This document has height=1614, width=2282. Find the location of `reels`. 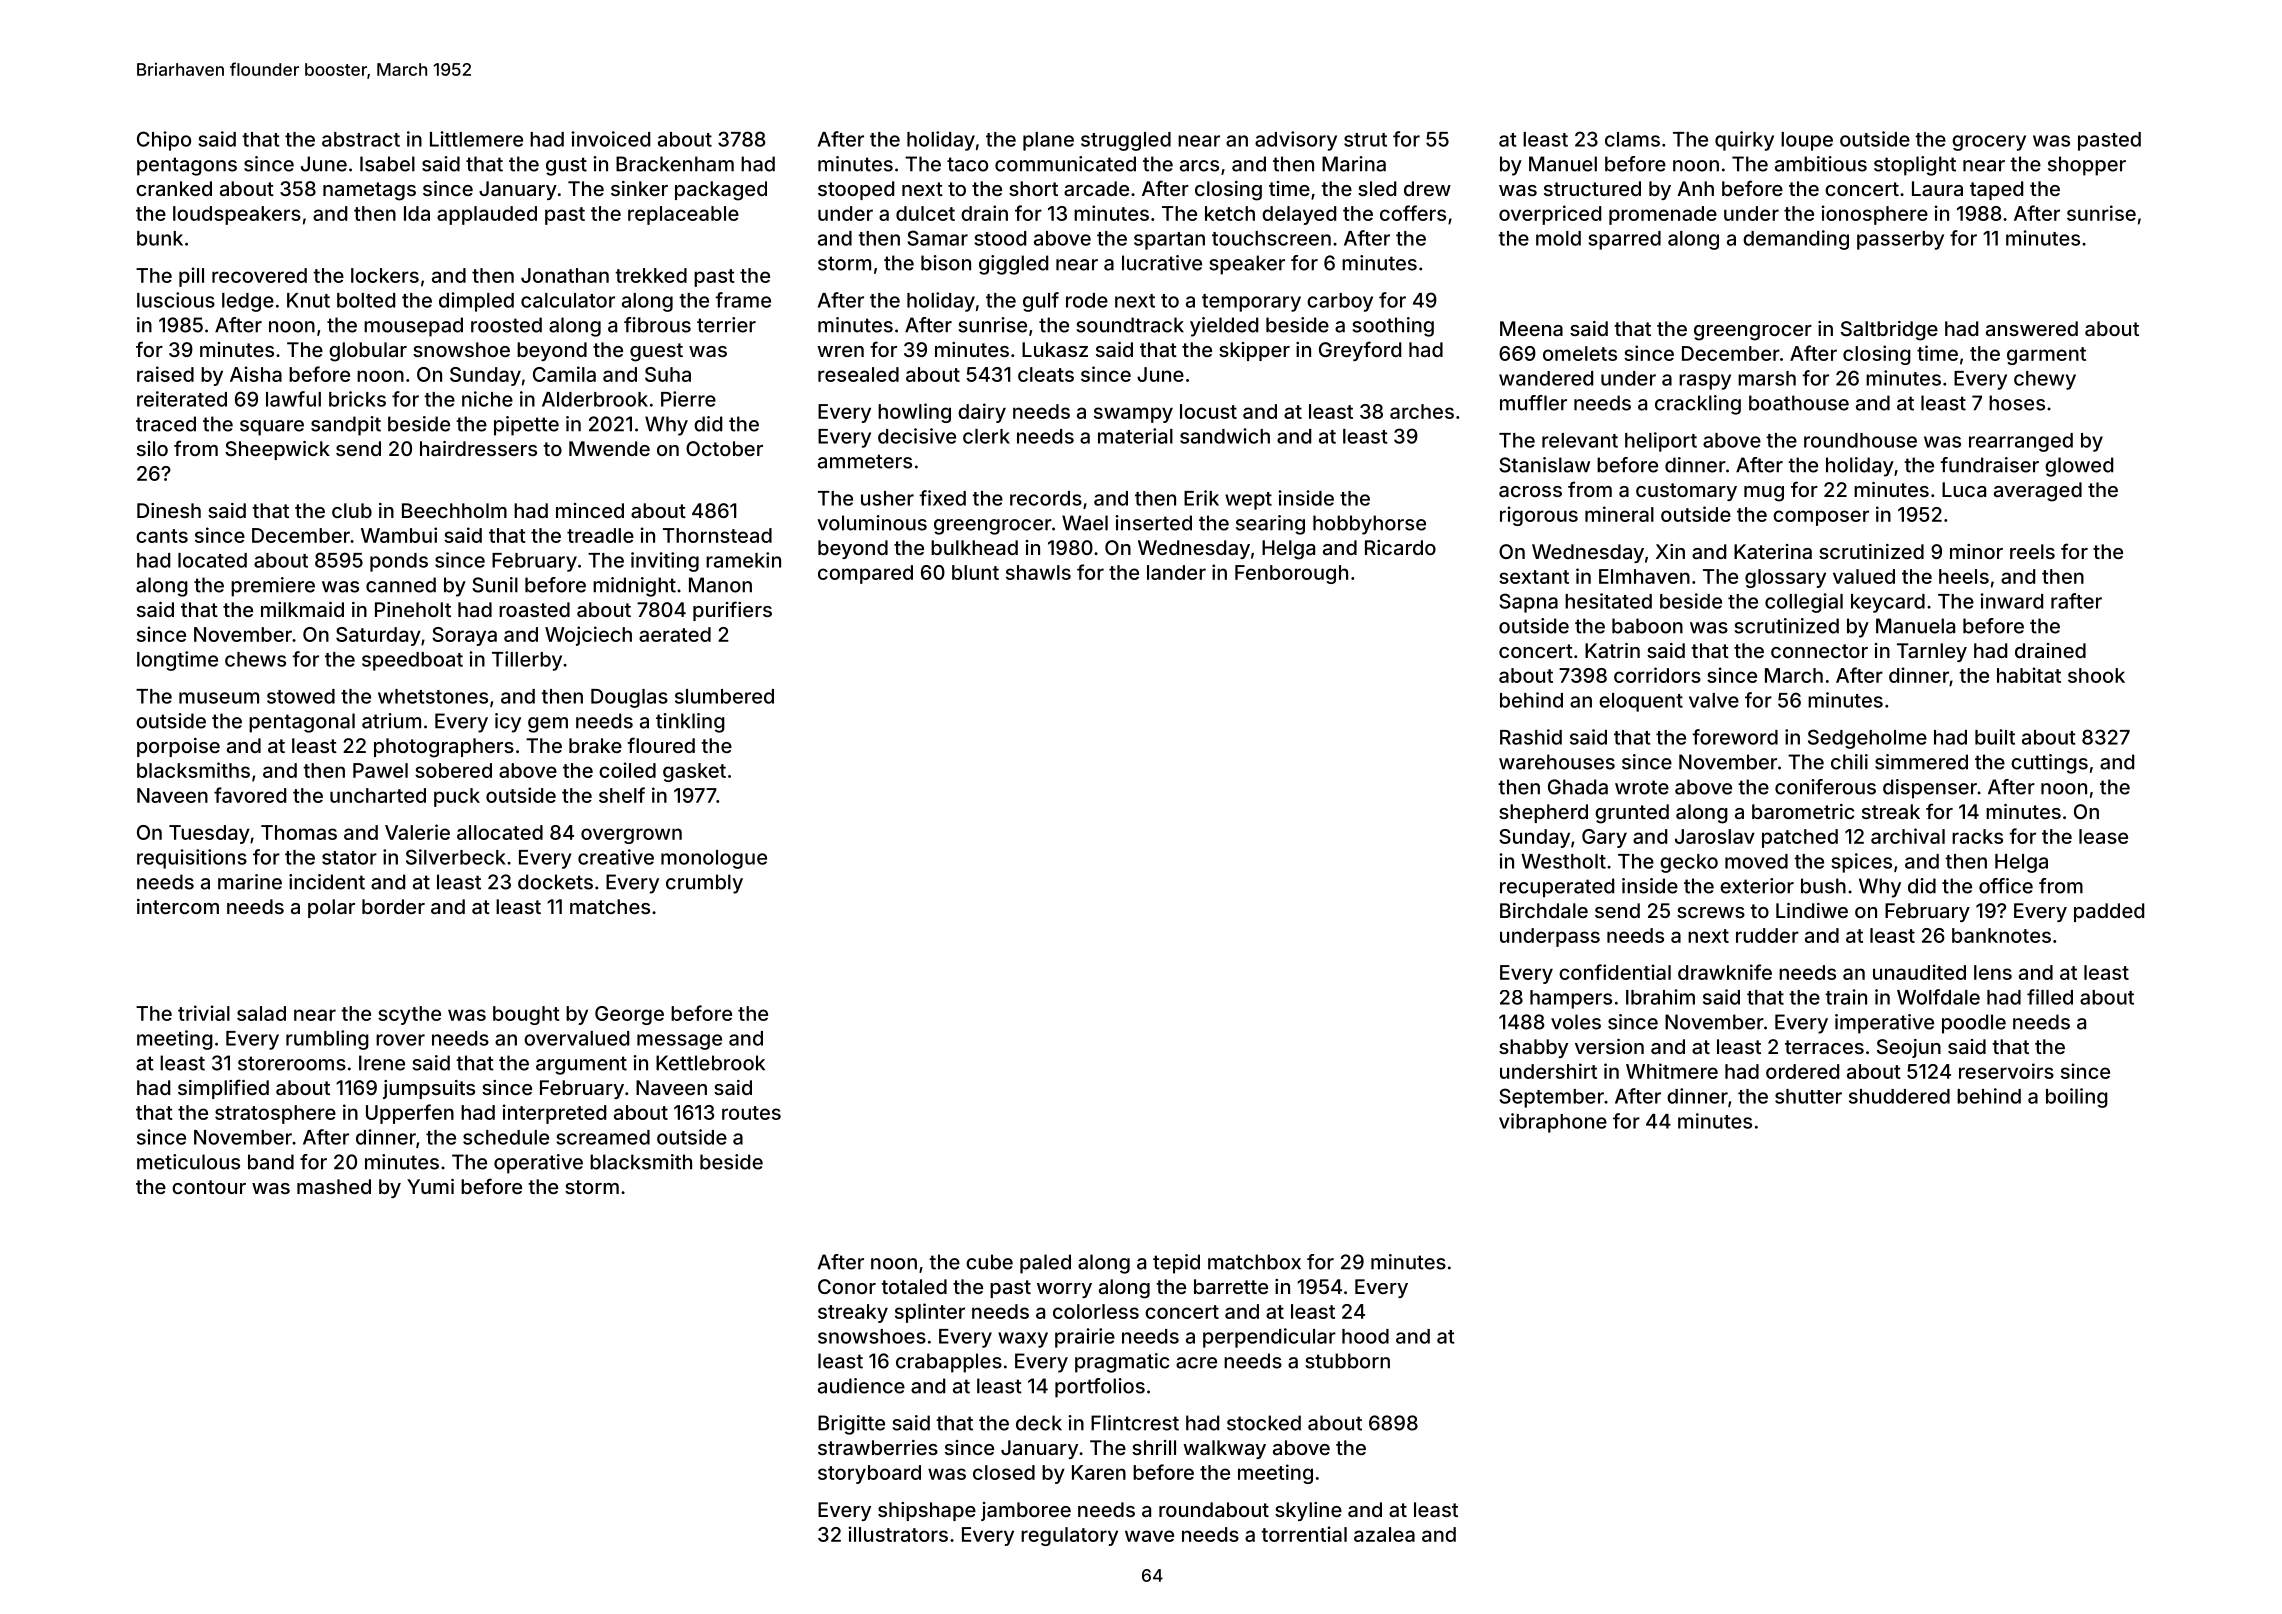

reels is located at coordinates (2032, 551).
